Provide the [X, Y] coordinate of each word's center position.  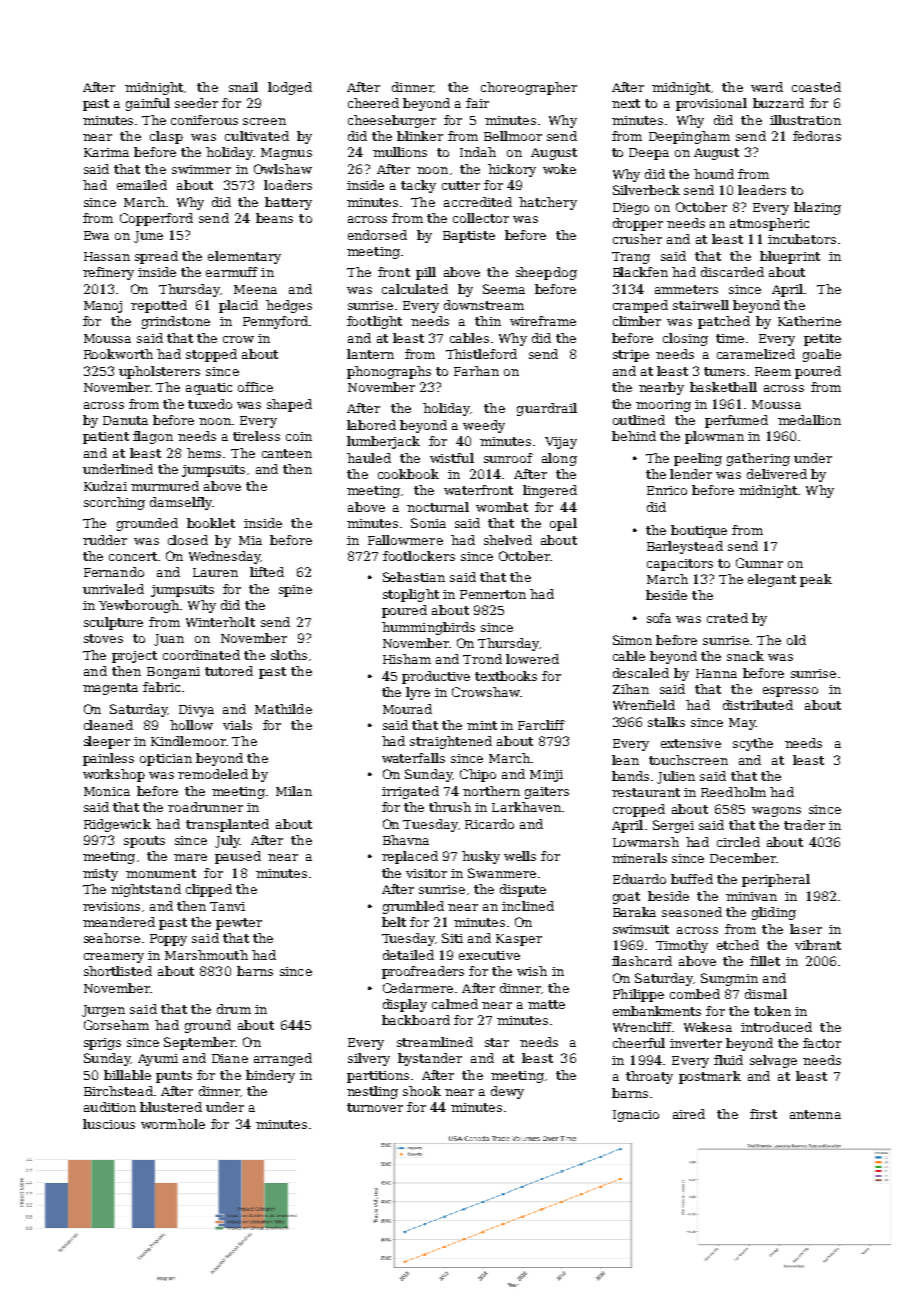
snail [243, 87]
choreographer [529, 88]
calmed [455, 1004]
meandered [119, 922]
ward [767, 87]
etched [738, 945]
